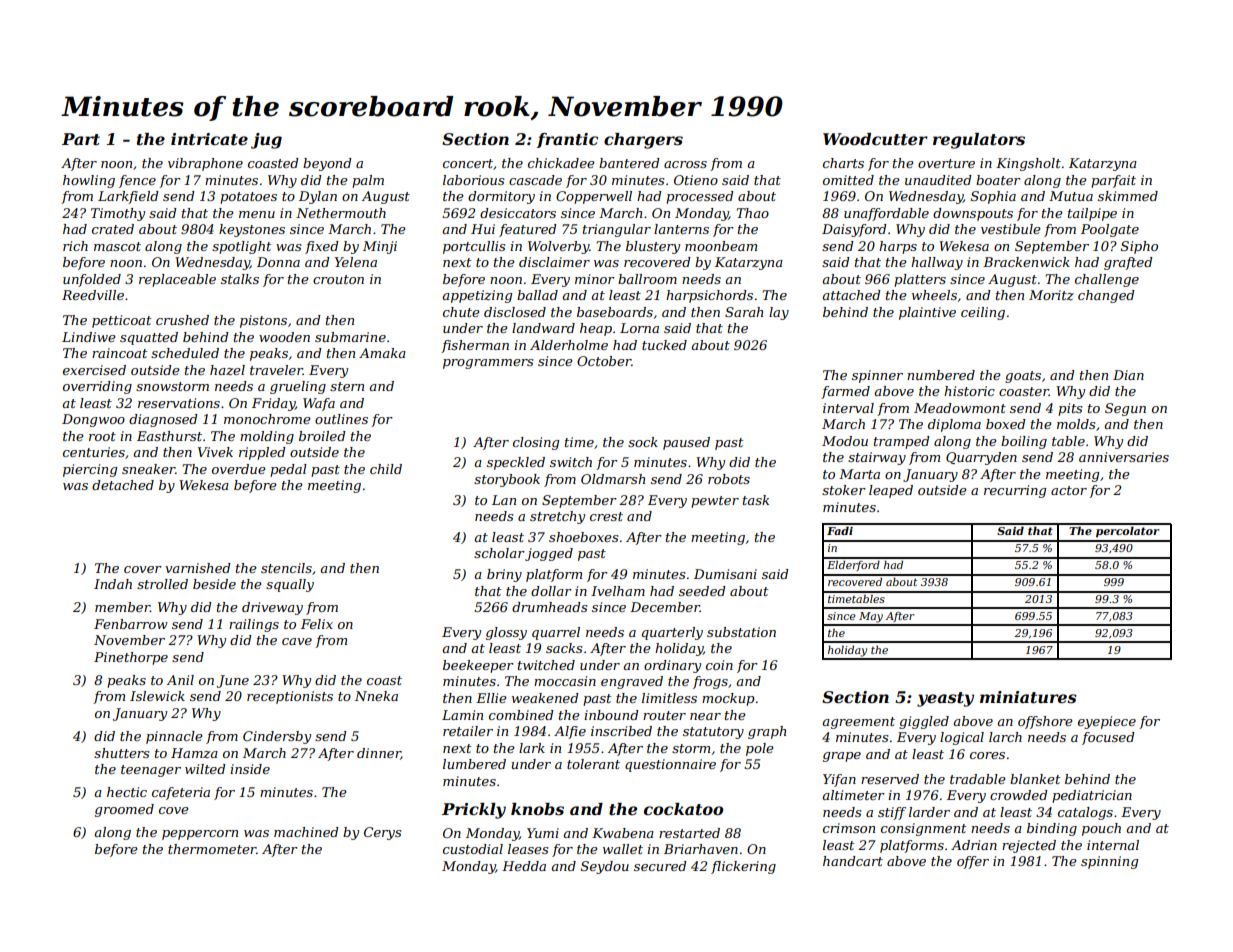  I want to click on disclaimer, so click(554, 262).
